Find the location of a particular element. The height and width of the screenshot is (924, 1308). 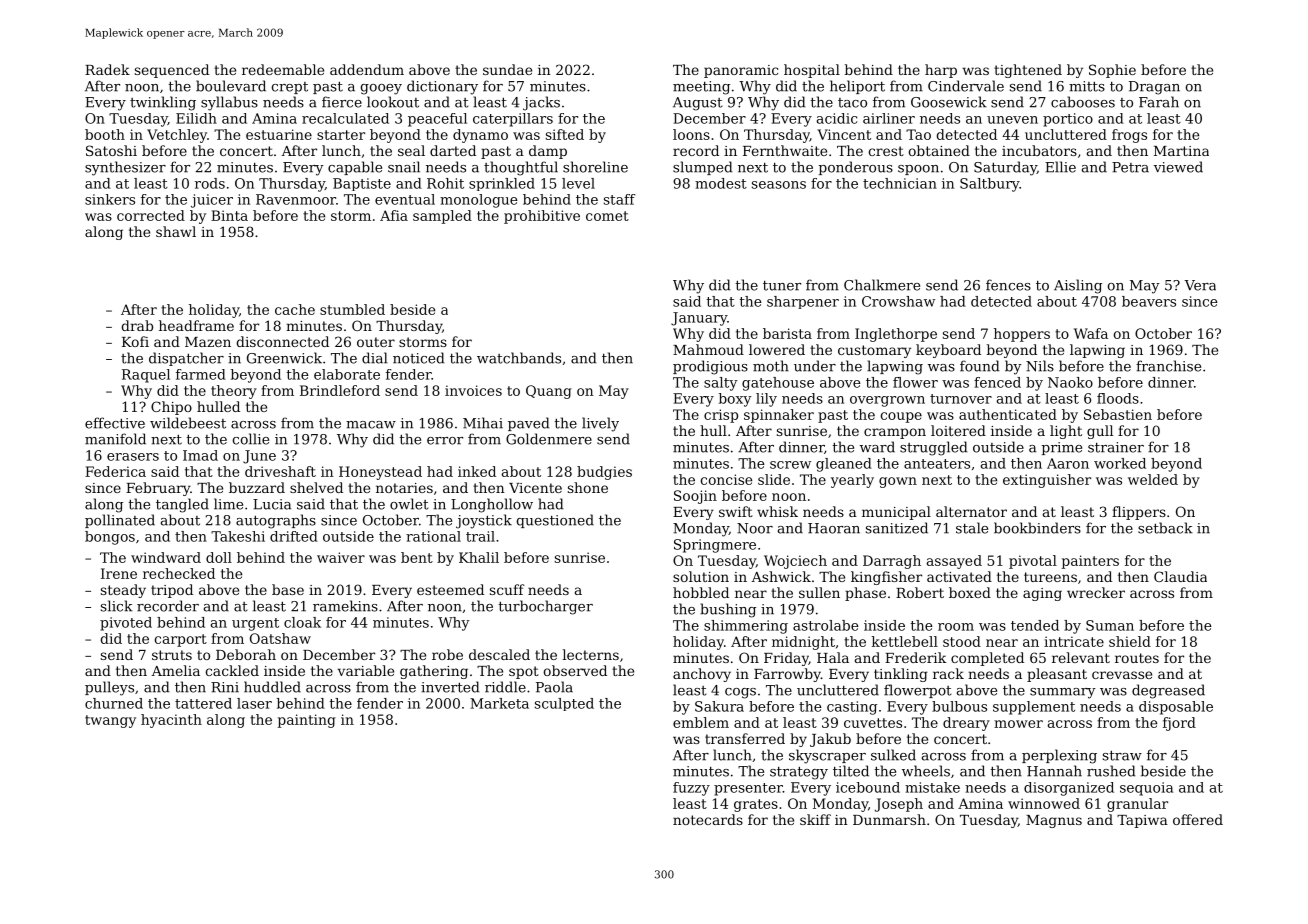

jacks is located at coordinates (541, 103).
